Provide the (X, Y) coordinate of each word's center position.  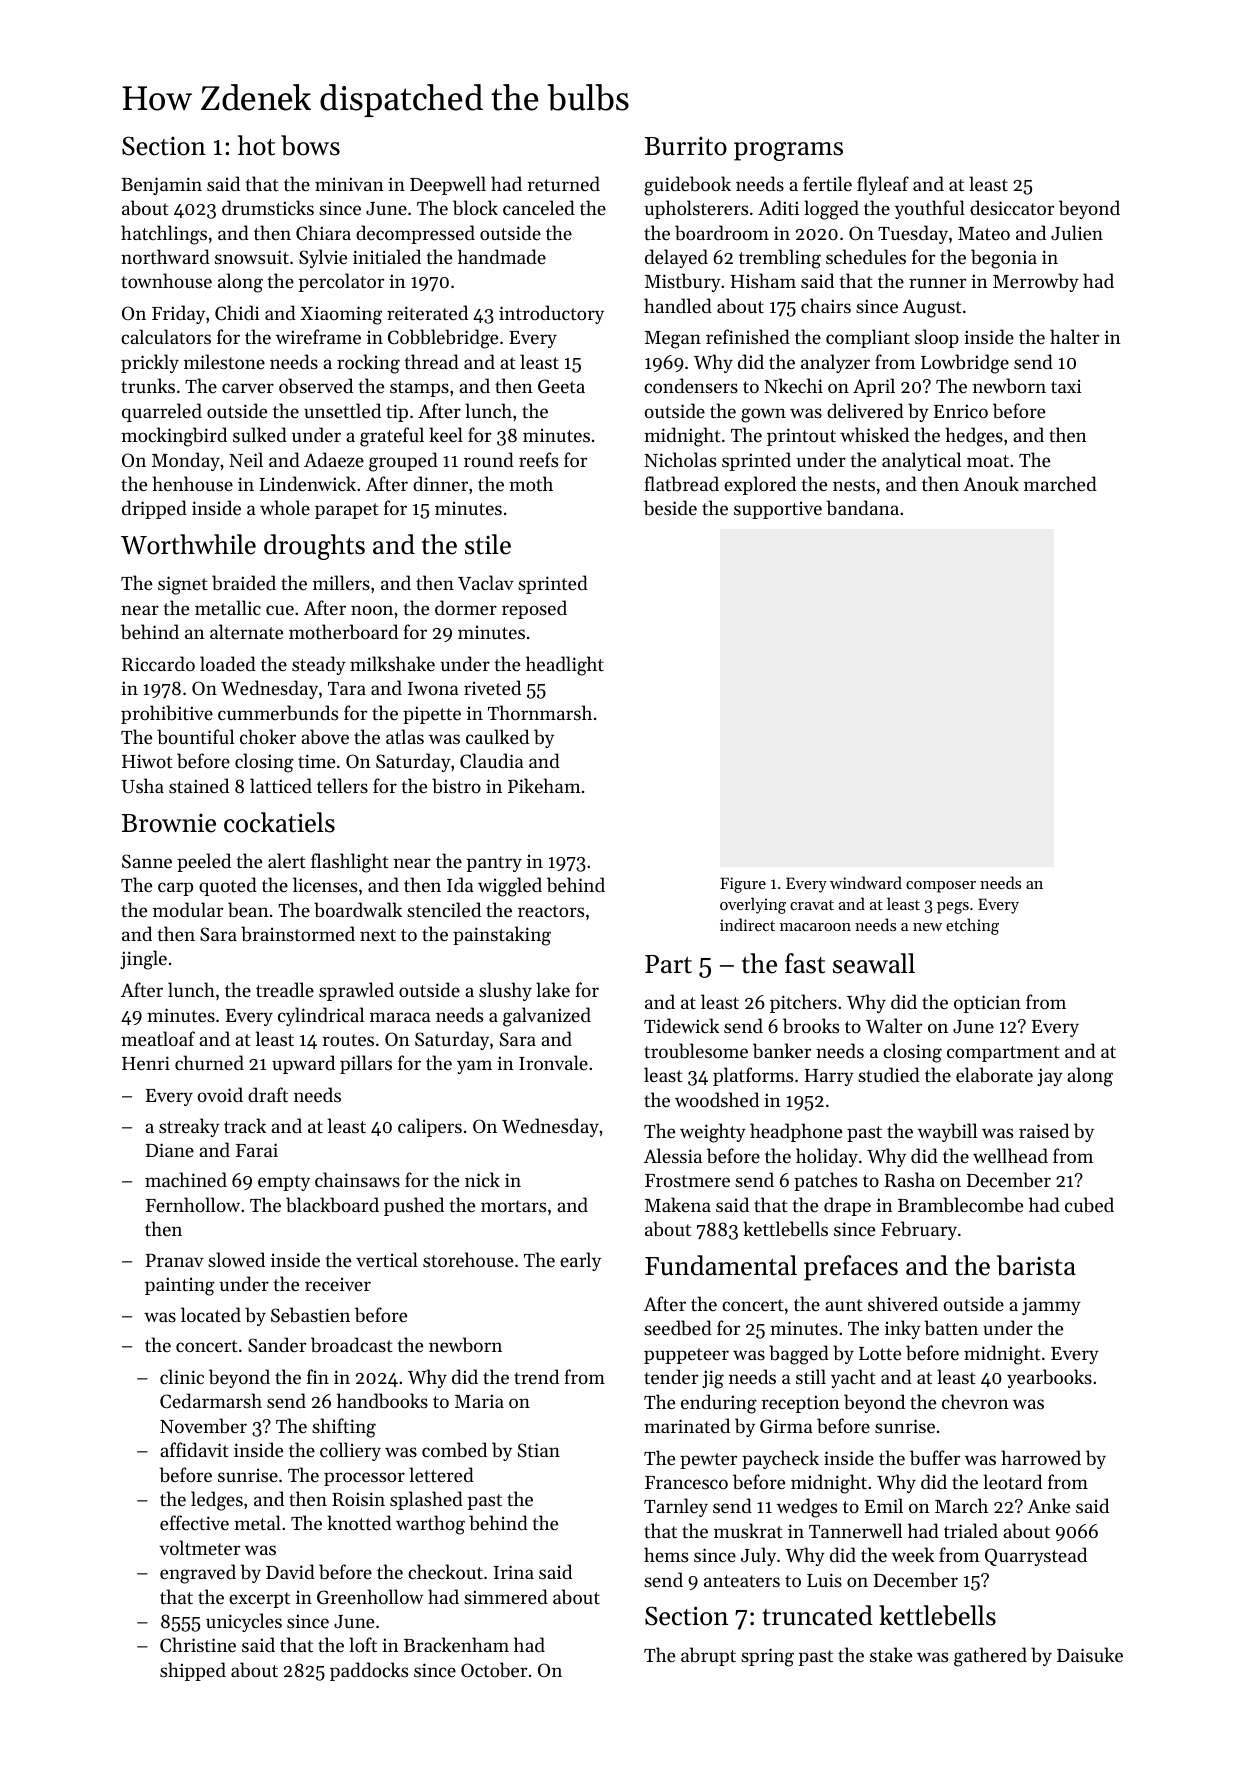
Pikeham (544, 785)
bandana (863, 507)
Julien (1077, 232)
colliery (350, 1451)
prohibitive (167, 714)
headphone (796, 1132)
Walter (894, 1025)
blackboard (332, 1205)
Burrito (686, 146)
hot (256, 145)
